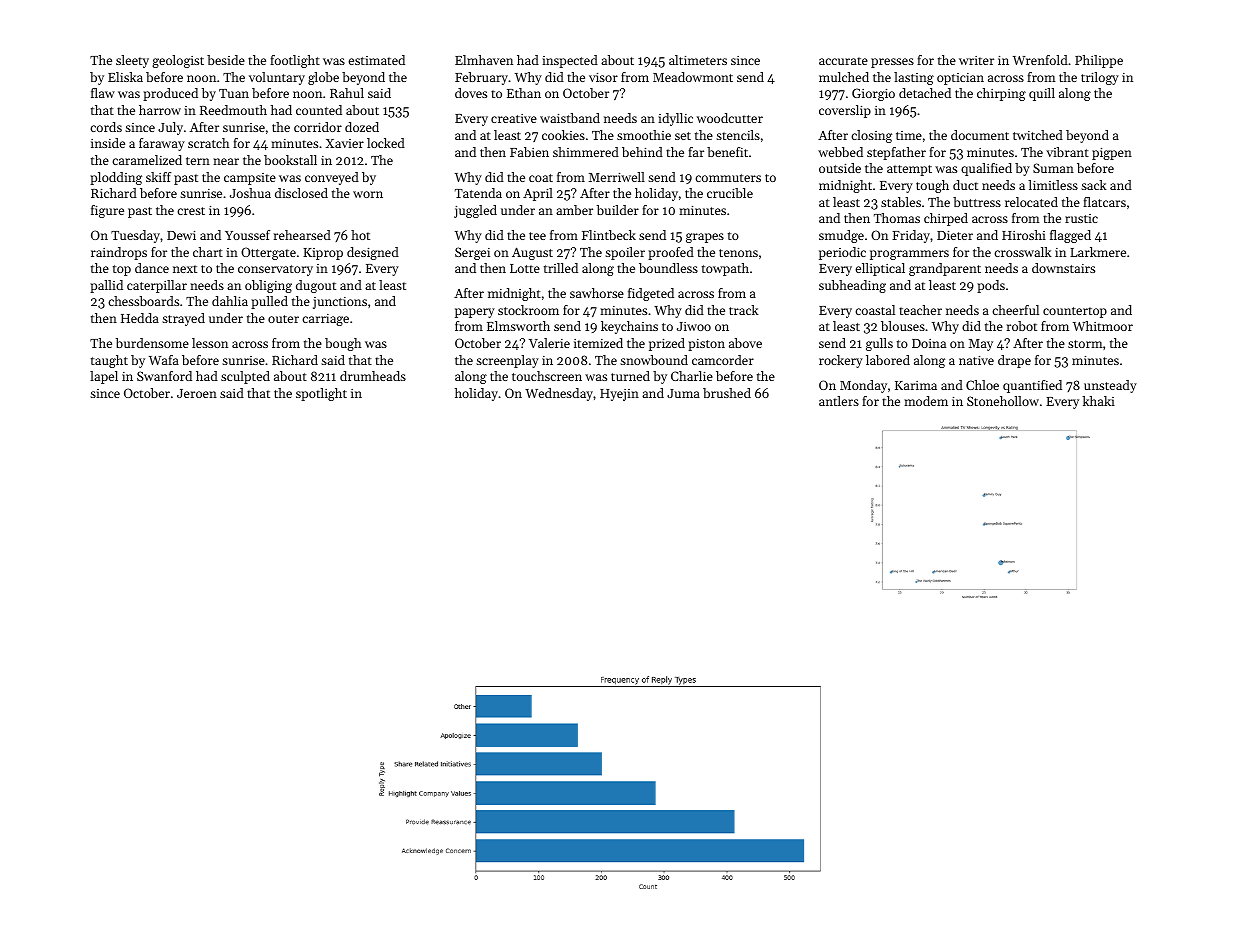 The height and width of the document is (952, 1233). What do you see at coordinates (730, 118) in the document?
I see `woodcutter` at bounding box center [730, 118].
